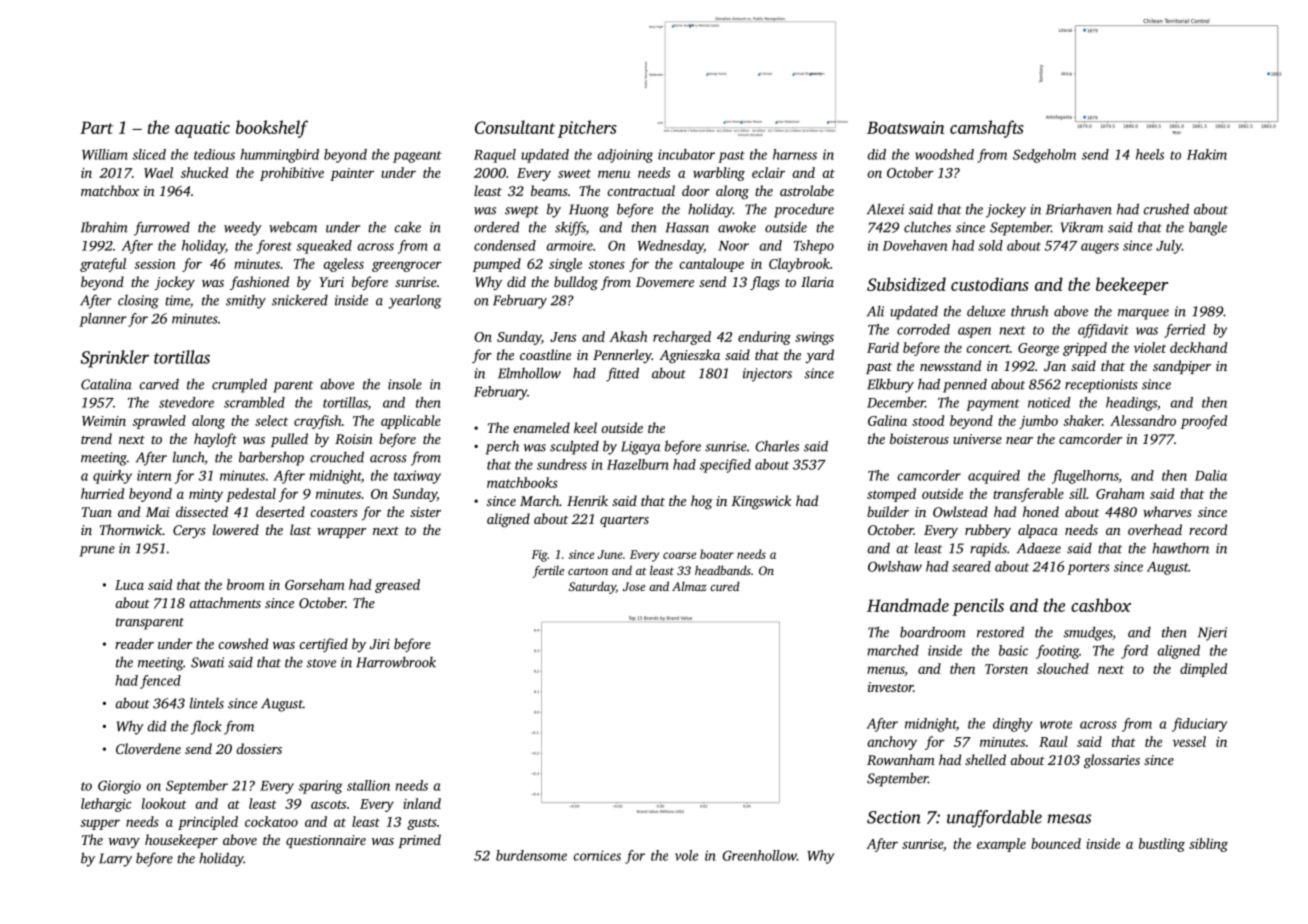 This document has width=1308, height=924. I want to click on greased, so click(397, 586).
